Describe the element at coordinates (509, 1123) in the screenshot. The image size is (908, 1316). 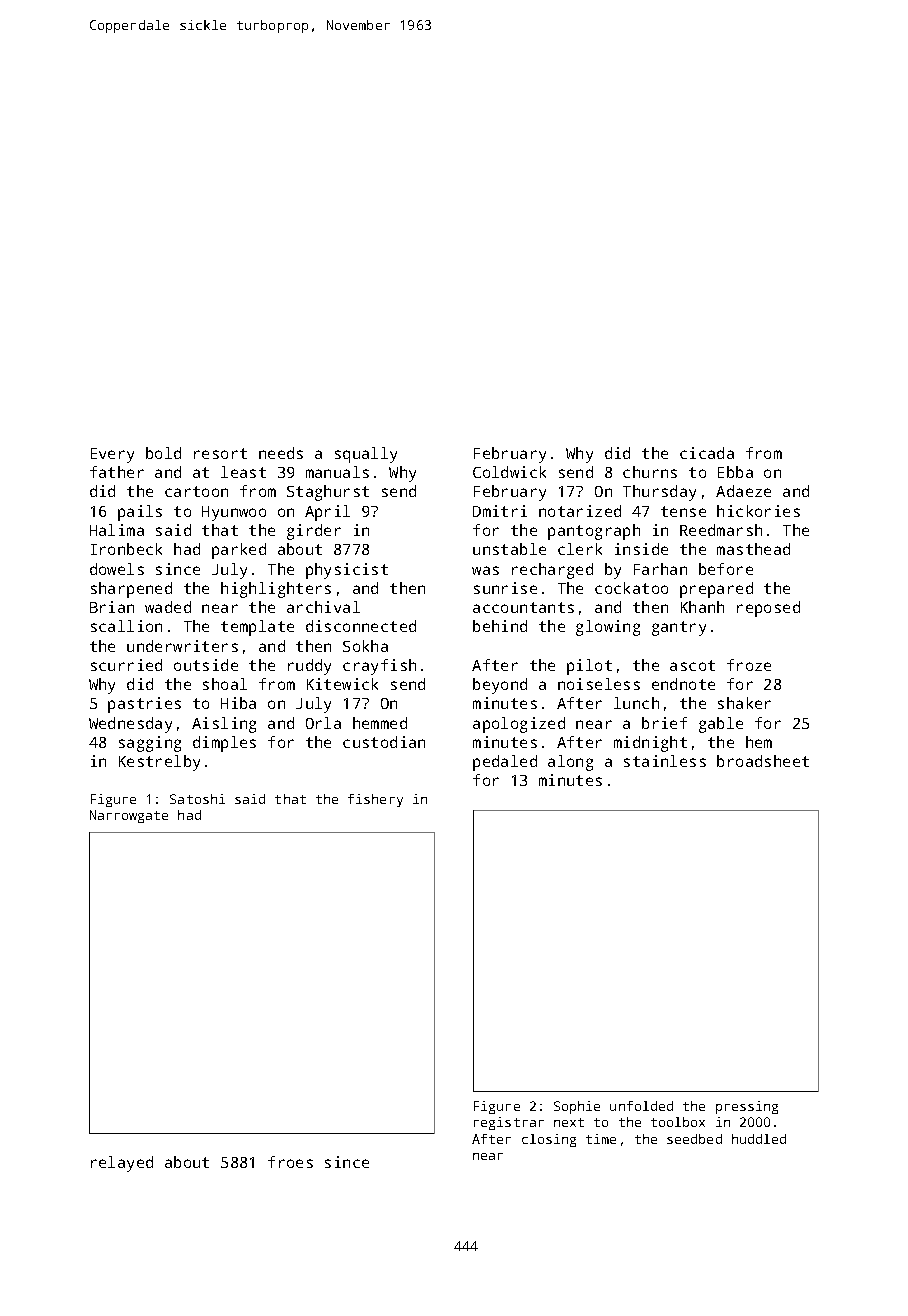
I see `registrar` at that location.
